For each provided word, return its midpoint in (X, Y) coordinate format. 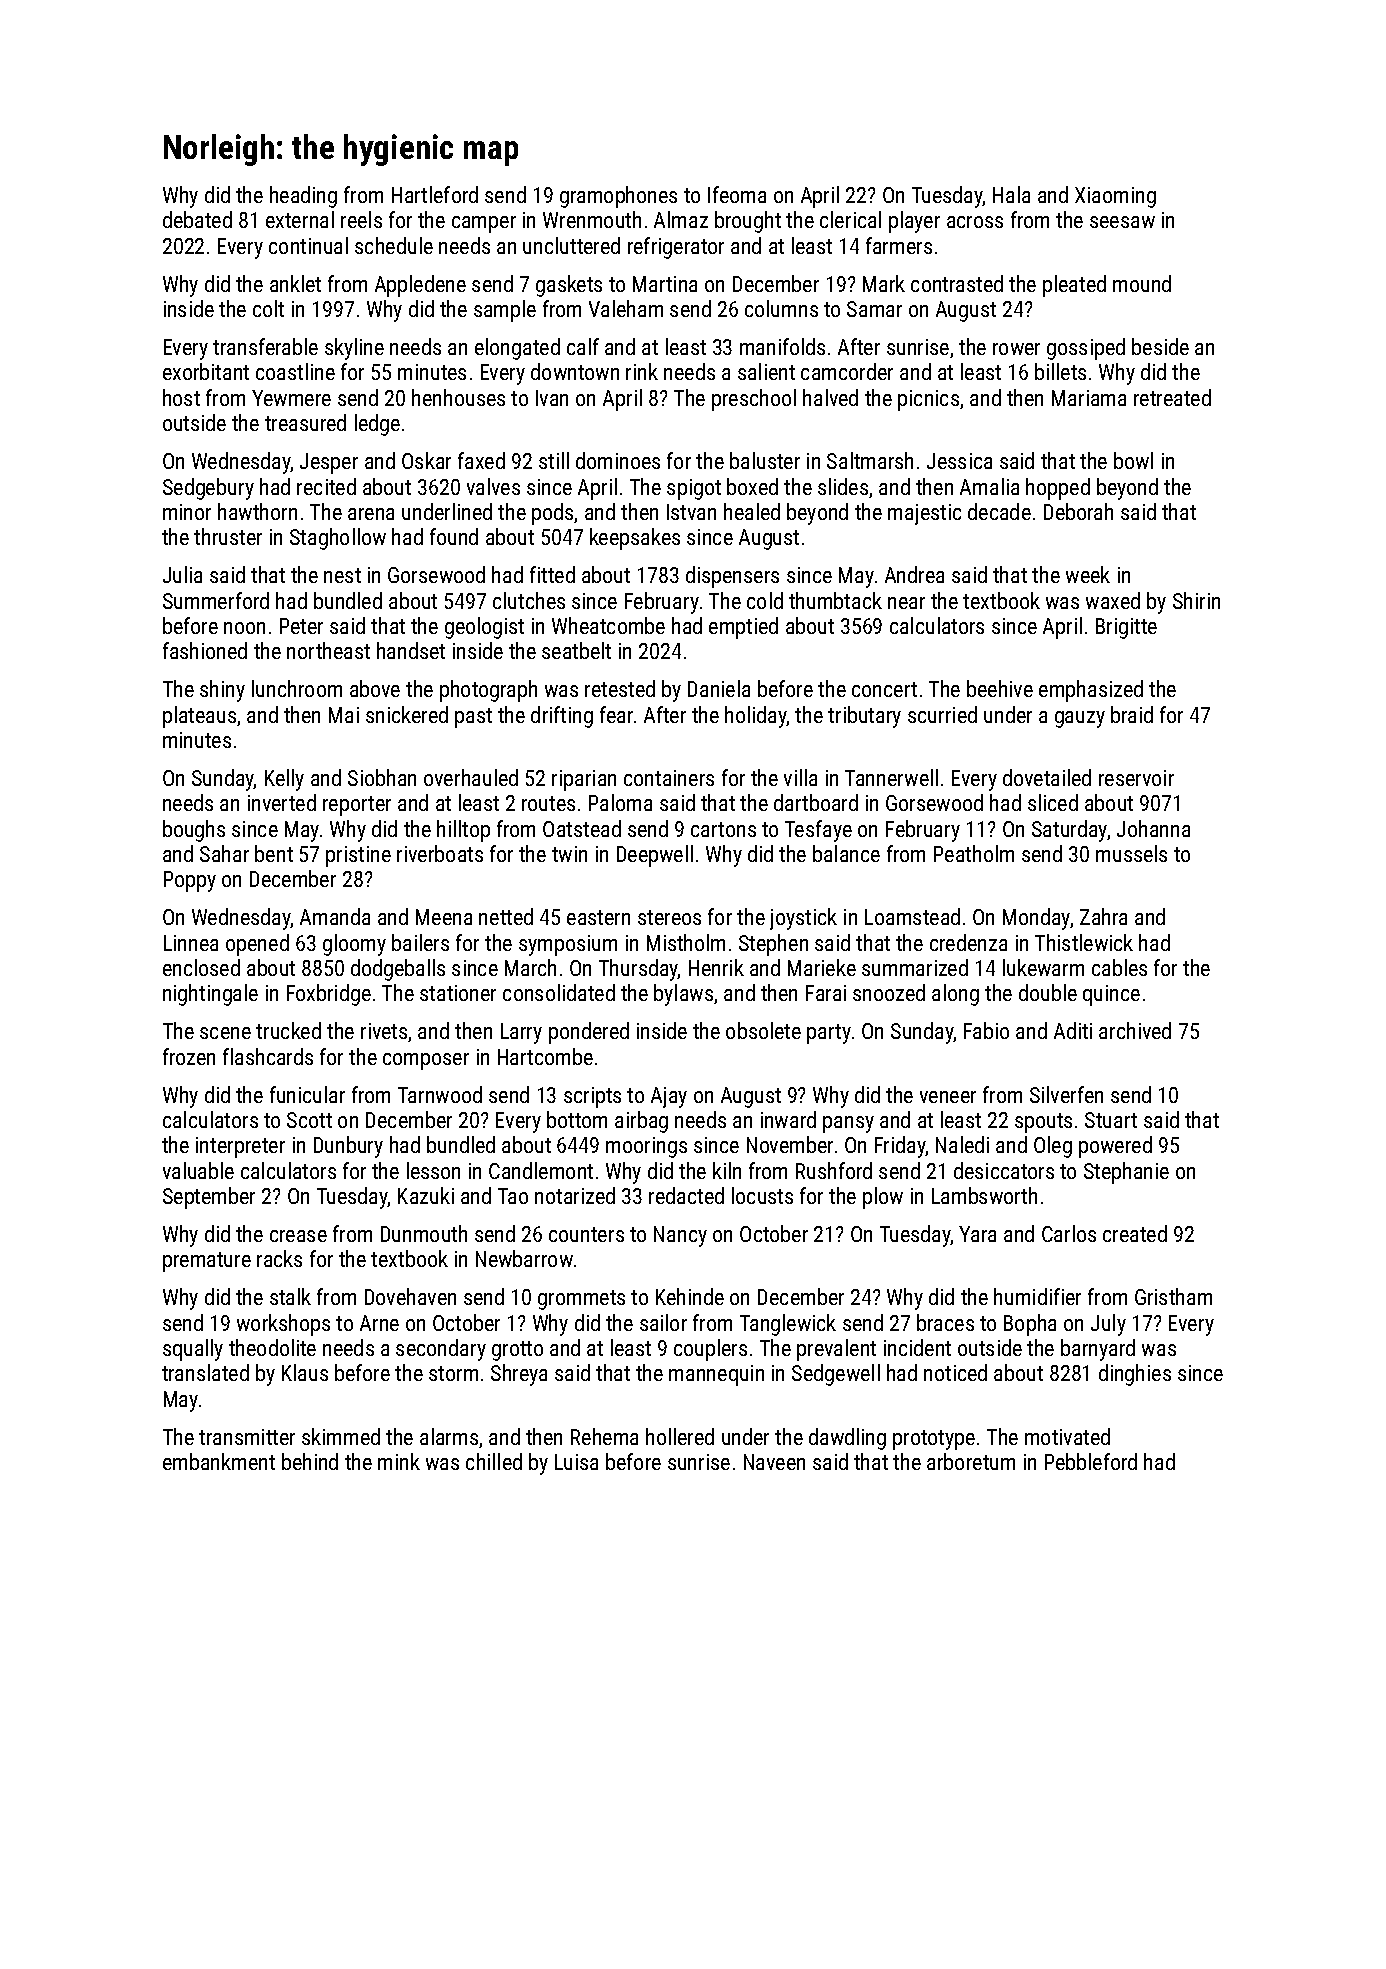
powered (1115, 1147)
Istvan (691, 512)
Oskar (426, 460)
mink (399, 1461)
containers (669, 778)
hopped (1058, 489)
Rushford (834, 1170)
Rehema (604, 1436)
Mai (344, 715)
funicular (307, 1094)
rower (1016, 349)
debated (197, 219)
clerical (850, 219)
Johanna (1153, 828)
